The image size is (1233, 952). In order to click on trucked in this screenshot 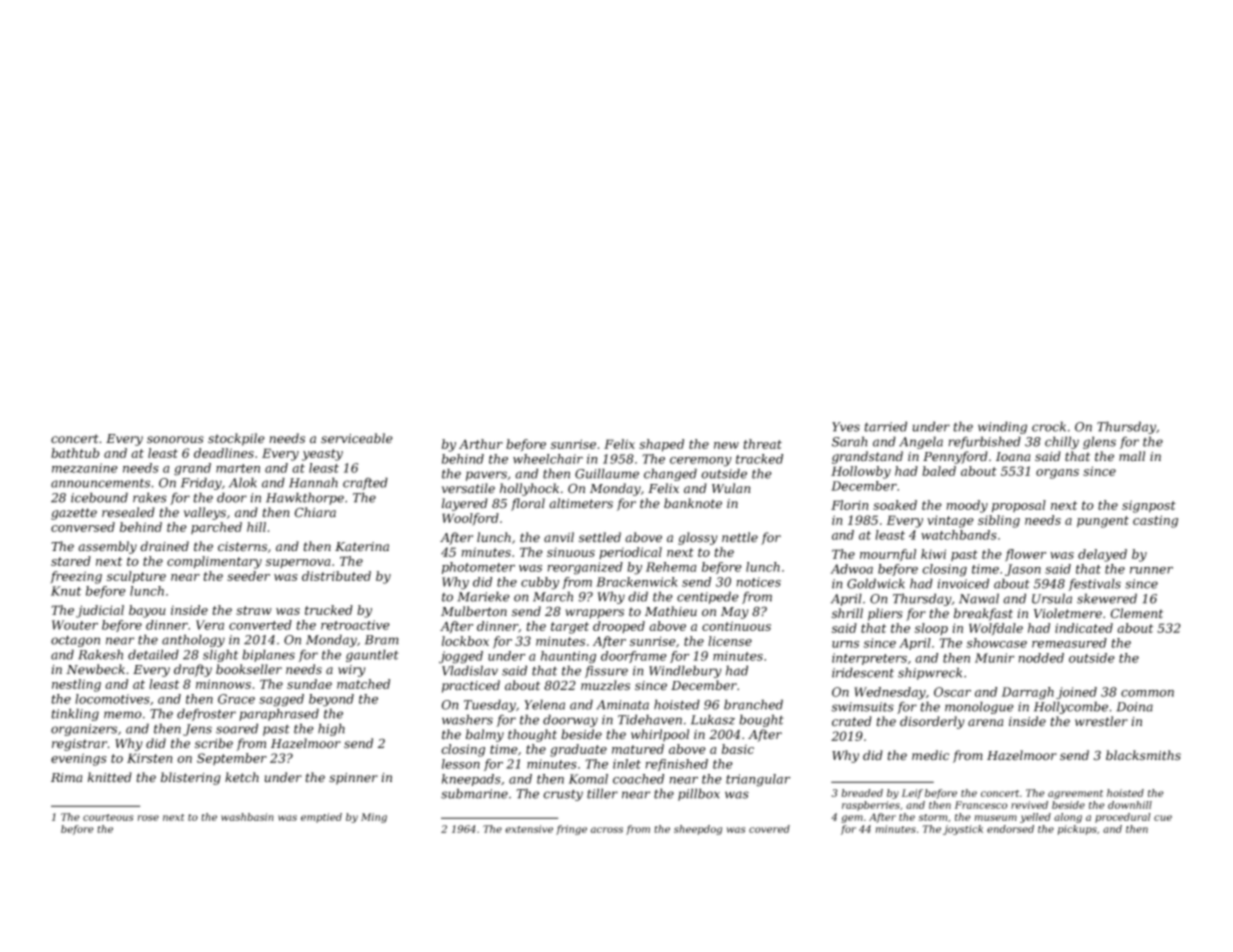, I will do `click(329, 610)`.
